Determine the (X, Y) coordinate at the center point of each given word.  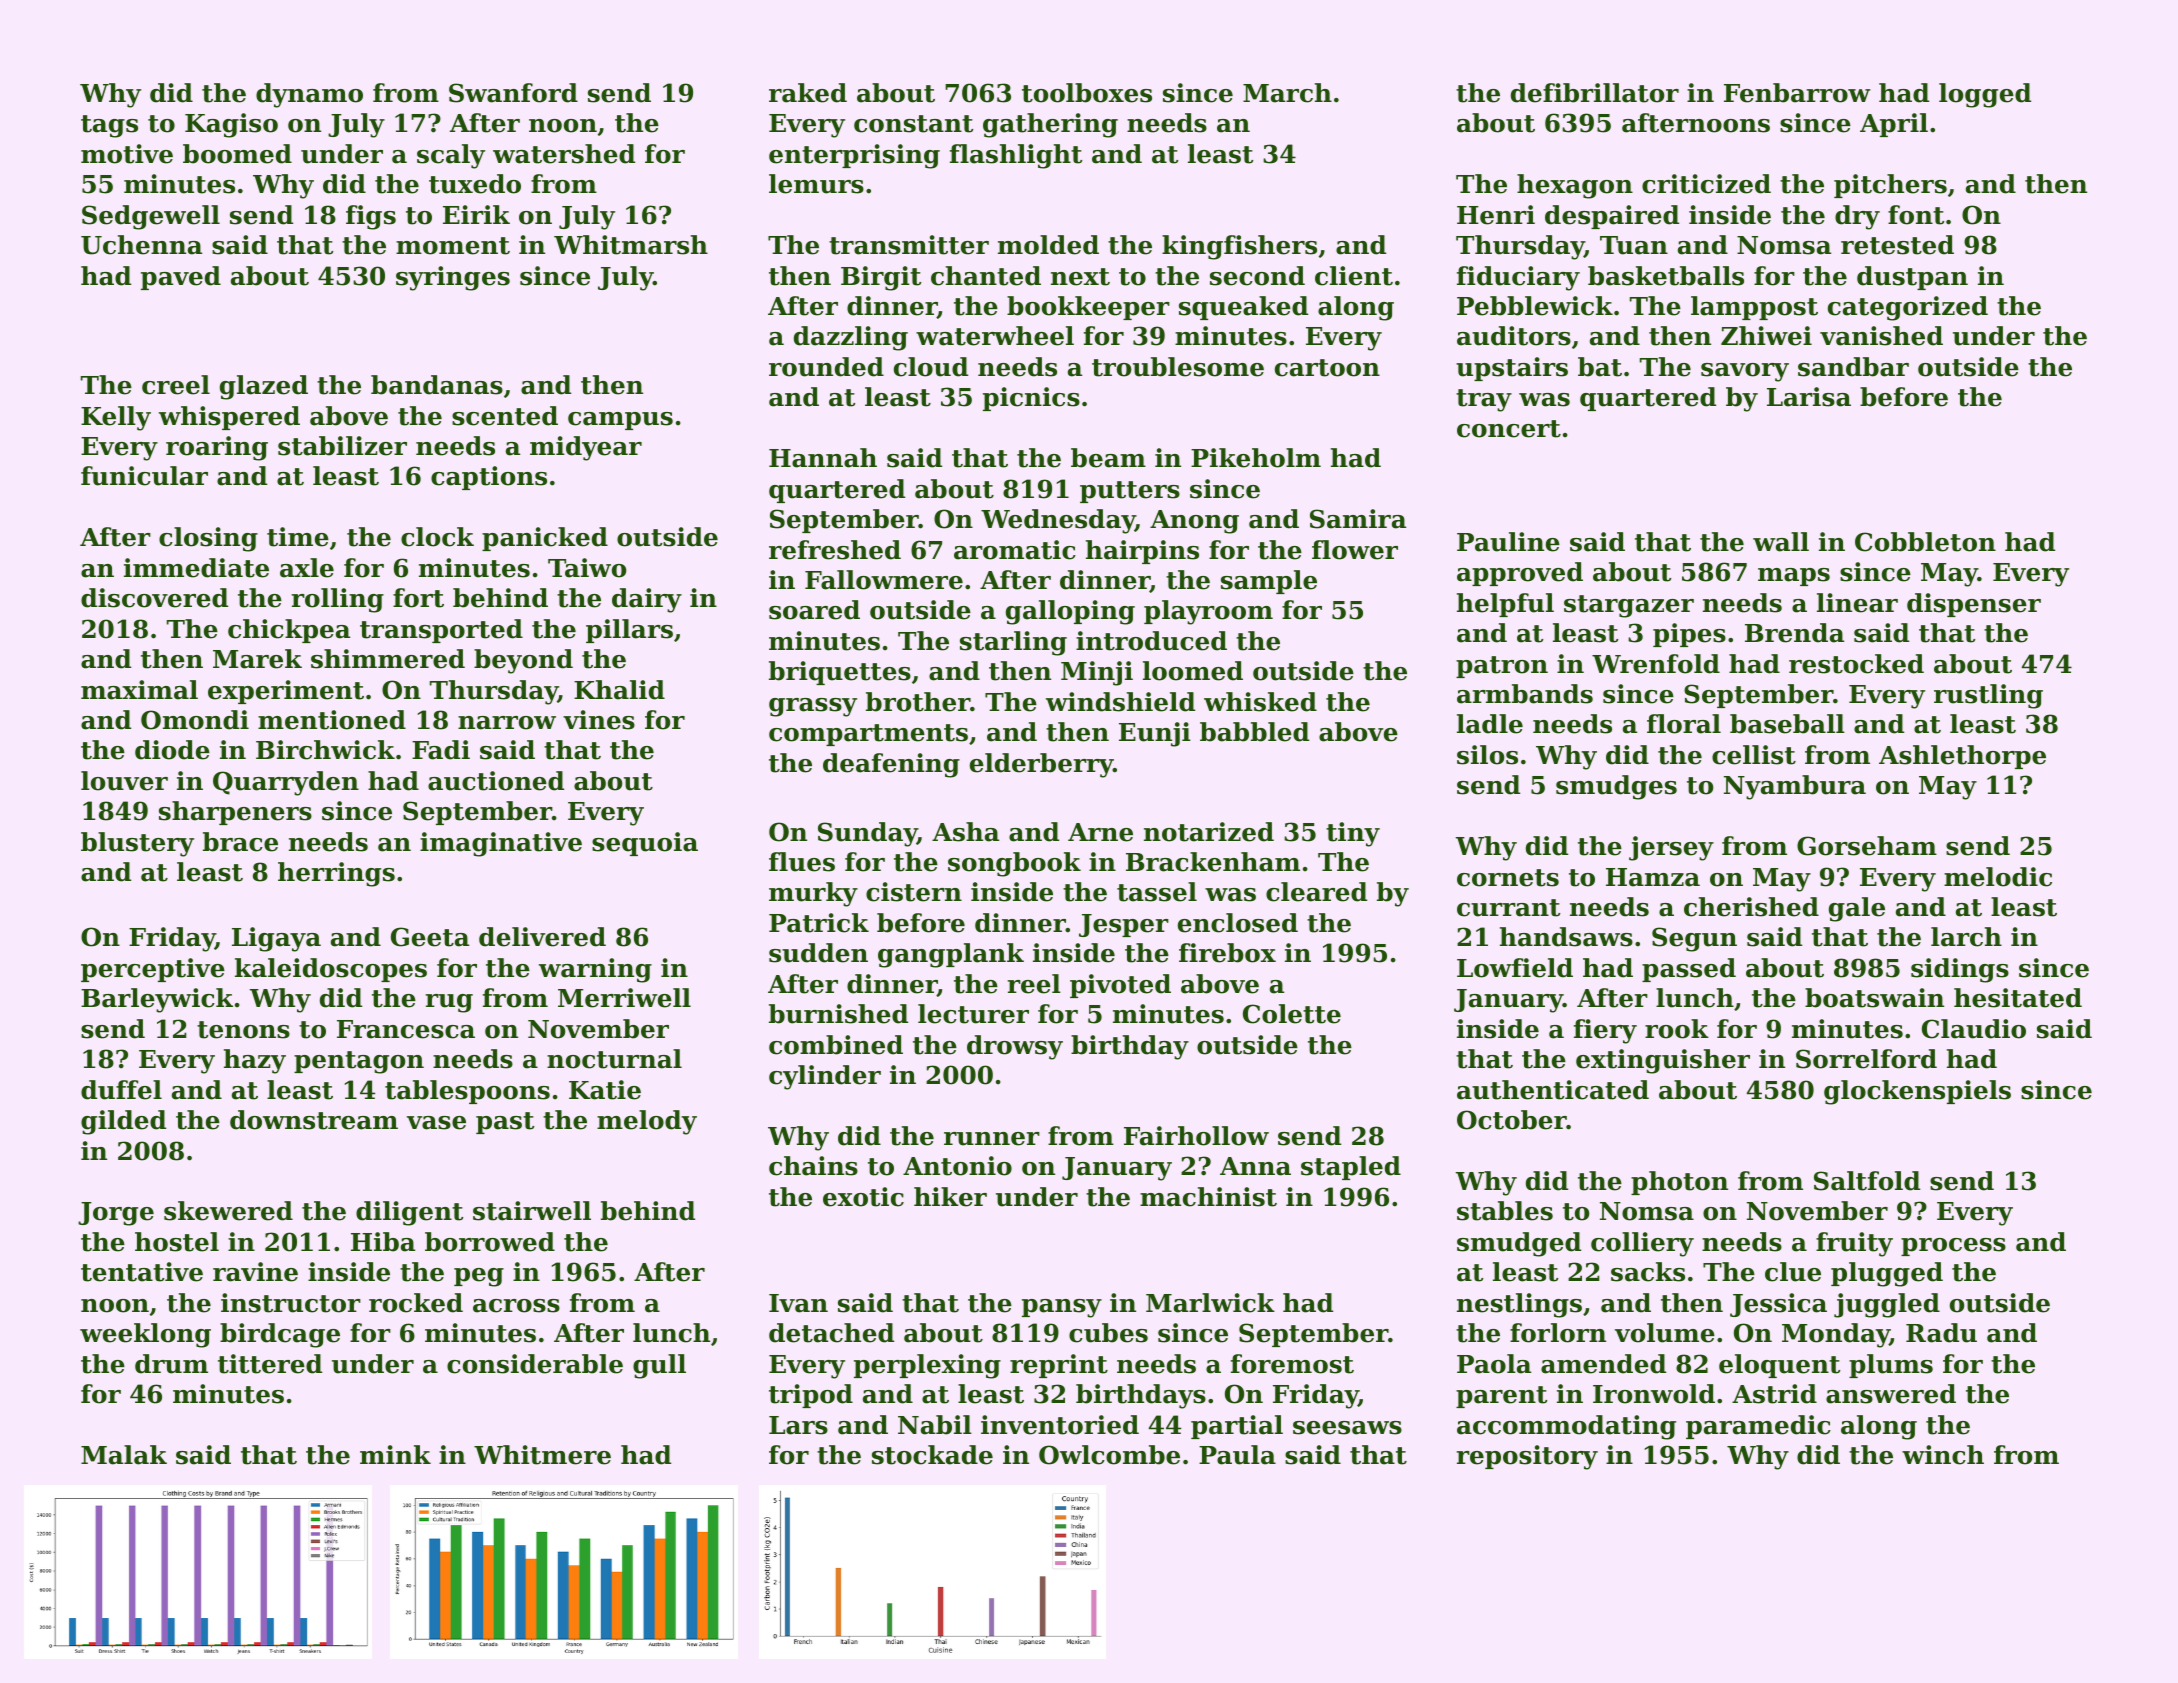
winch (1943, 1455)
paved (181, 278)
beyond (523, 661)
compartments (868, 735)
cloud (931, 367)
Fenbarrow (1797, 93)
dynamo (309, 95)
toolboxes (1087, 93)
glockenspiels (1917, 1092)
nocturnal (614, 1059)
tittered (270, 1364)
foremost (1292, 1364)
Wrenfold (1656, 664)
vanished (1881, 336)
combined (836, 1045)
